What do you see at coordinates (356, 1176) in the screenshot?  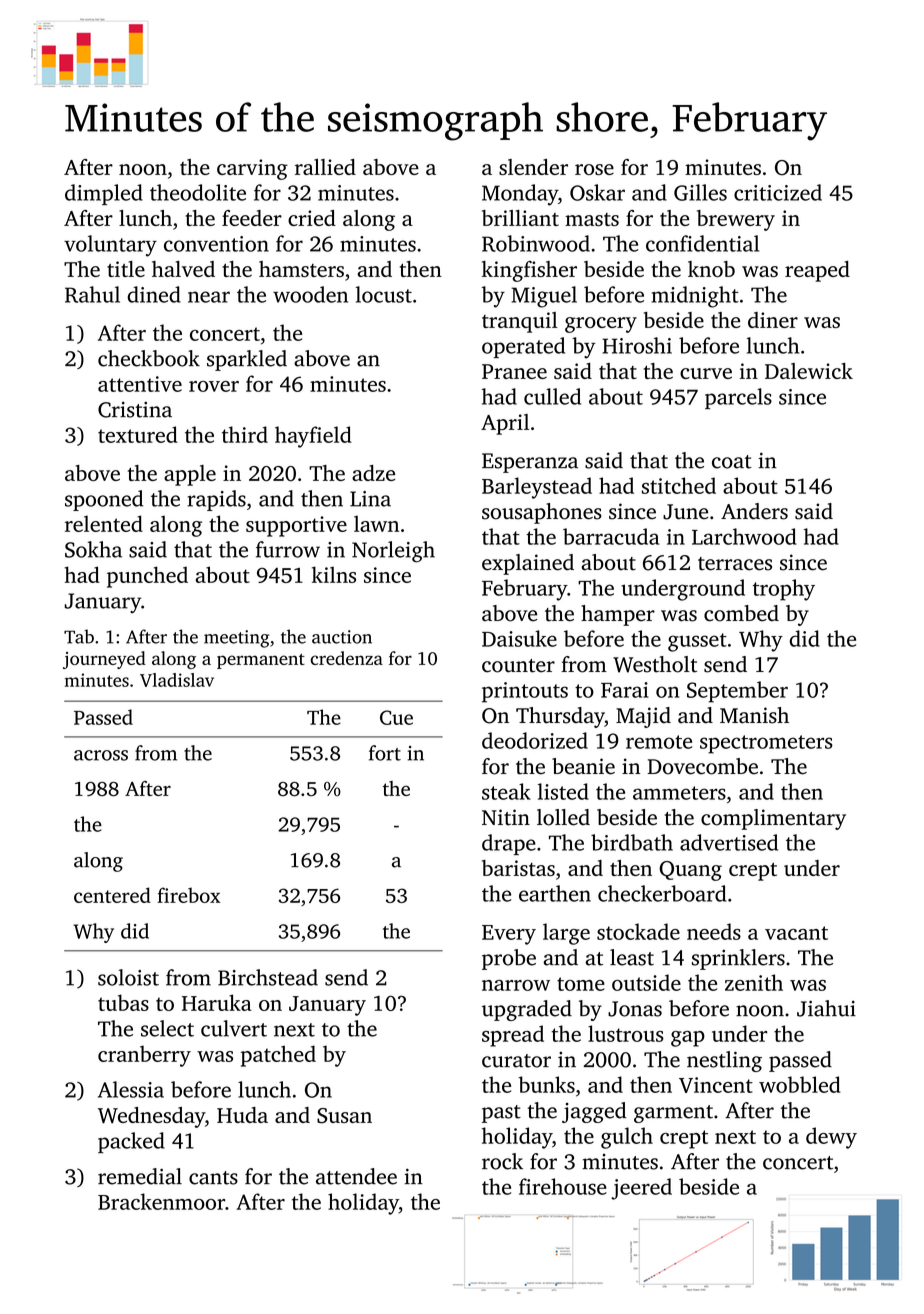 I see `attendee` at bounding box center [356, 1176].
